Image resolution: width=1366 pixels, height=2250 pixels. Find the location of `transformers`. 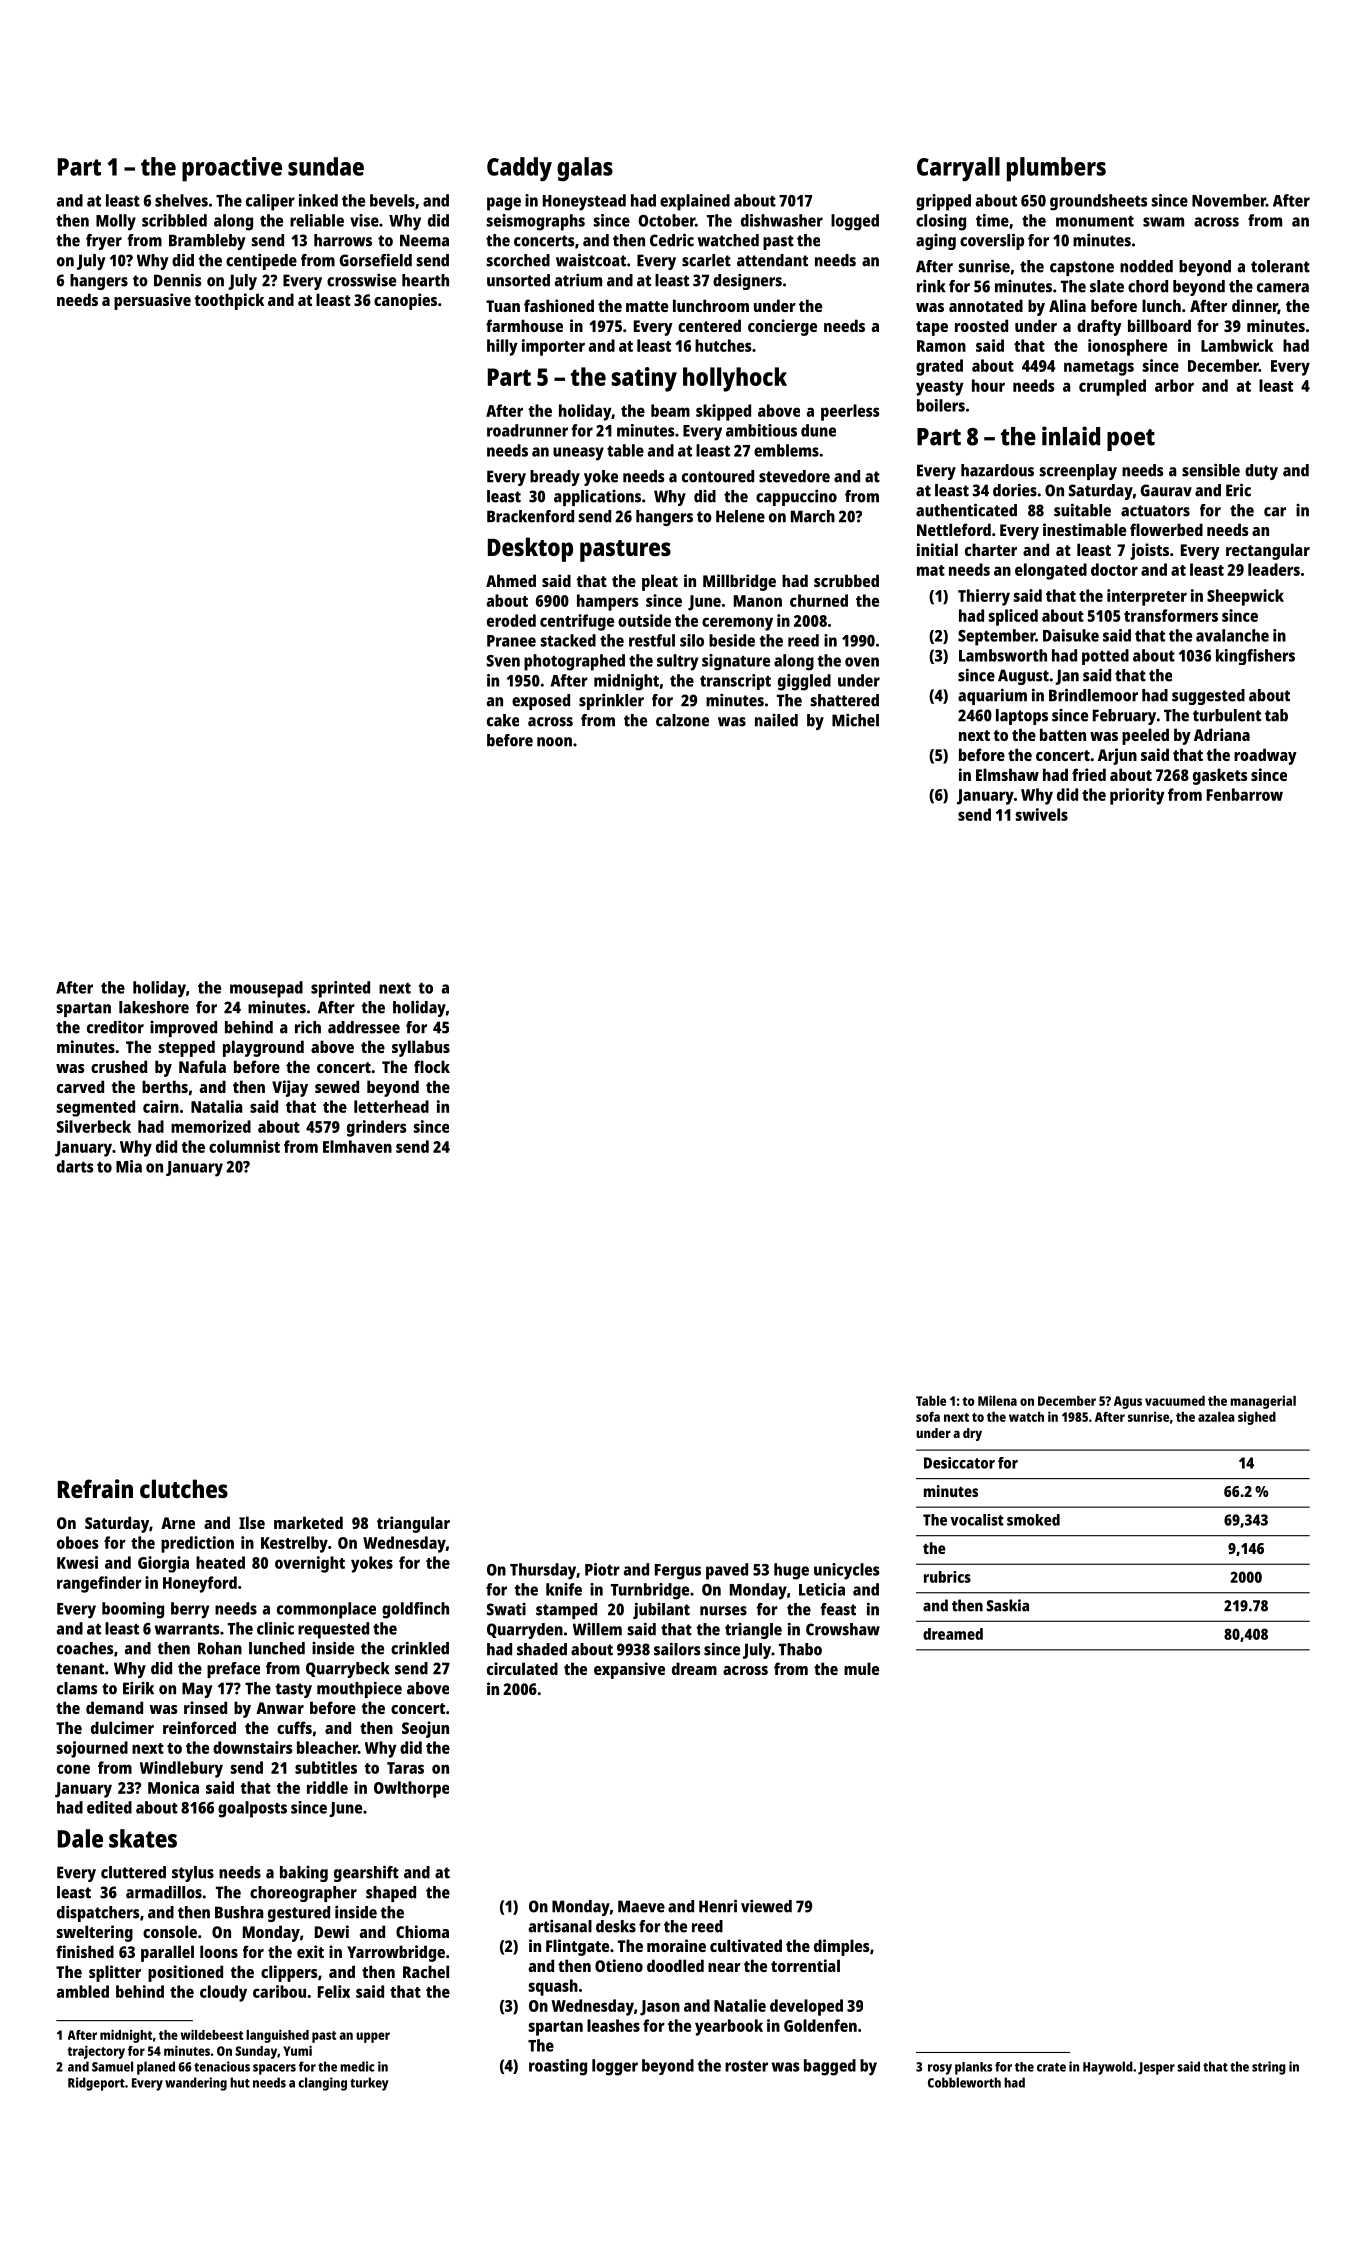

transformers is located at coordinates (1171, 615).
